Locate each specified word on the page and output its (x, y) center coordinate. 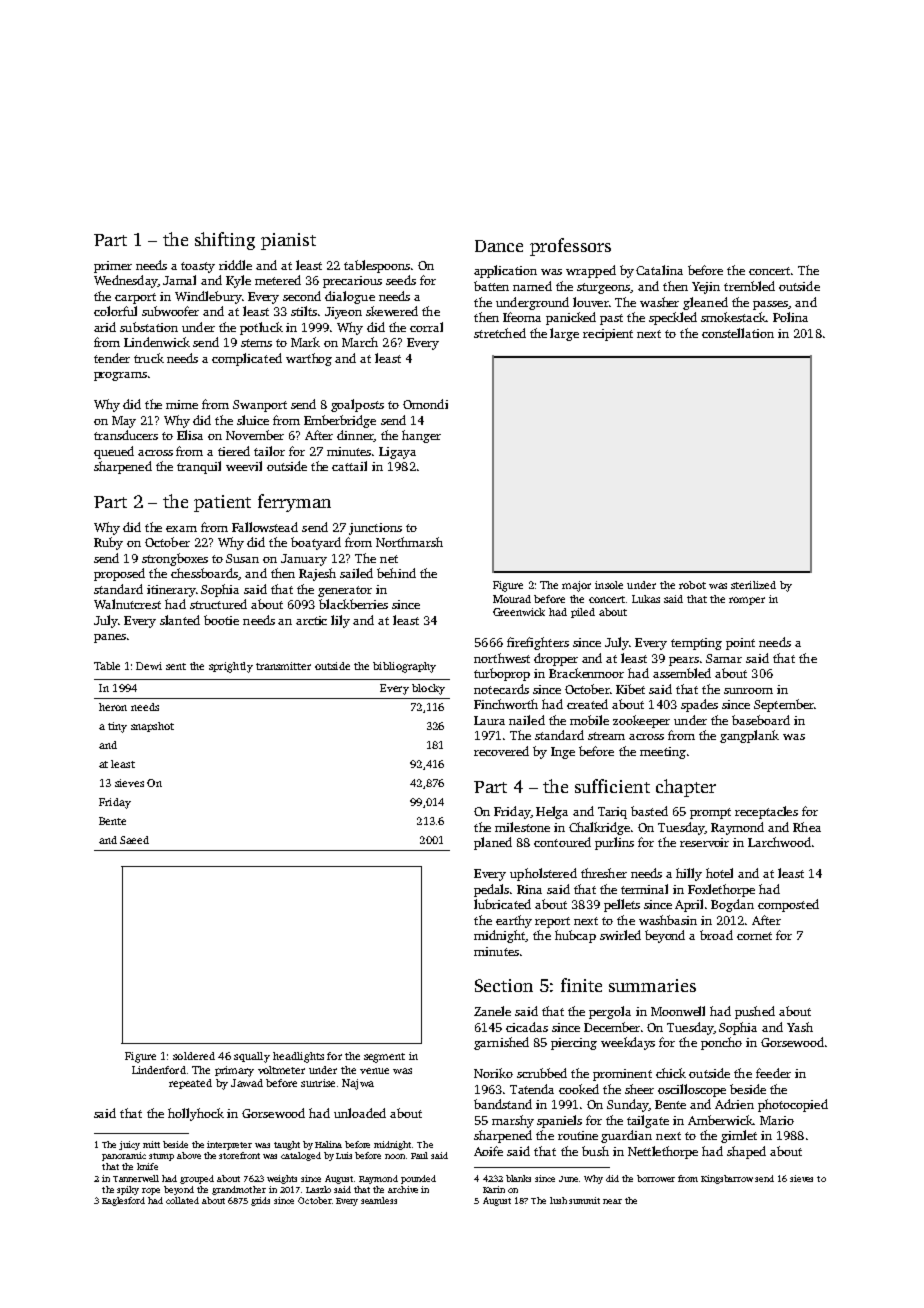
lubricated (502, 904)
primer (113, 267)
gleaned (705, 303)
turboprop (502, 674)
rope (151, 1191)
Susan (242, 558)
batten (491, 286)
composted (788, 905)
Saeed (134, 840)
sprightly (231, 667)
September (784, 705)
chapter (686, 788)
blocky (428, 689)
